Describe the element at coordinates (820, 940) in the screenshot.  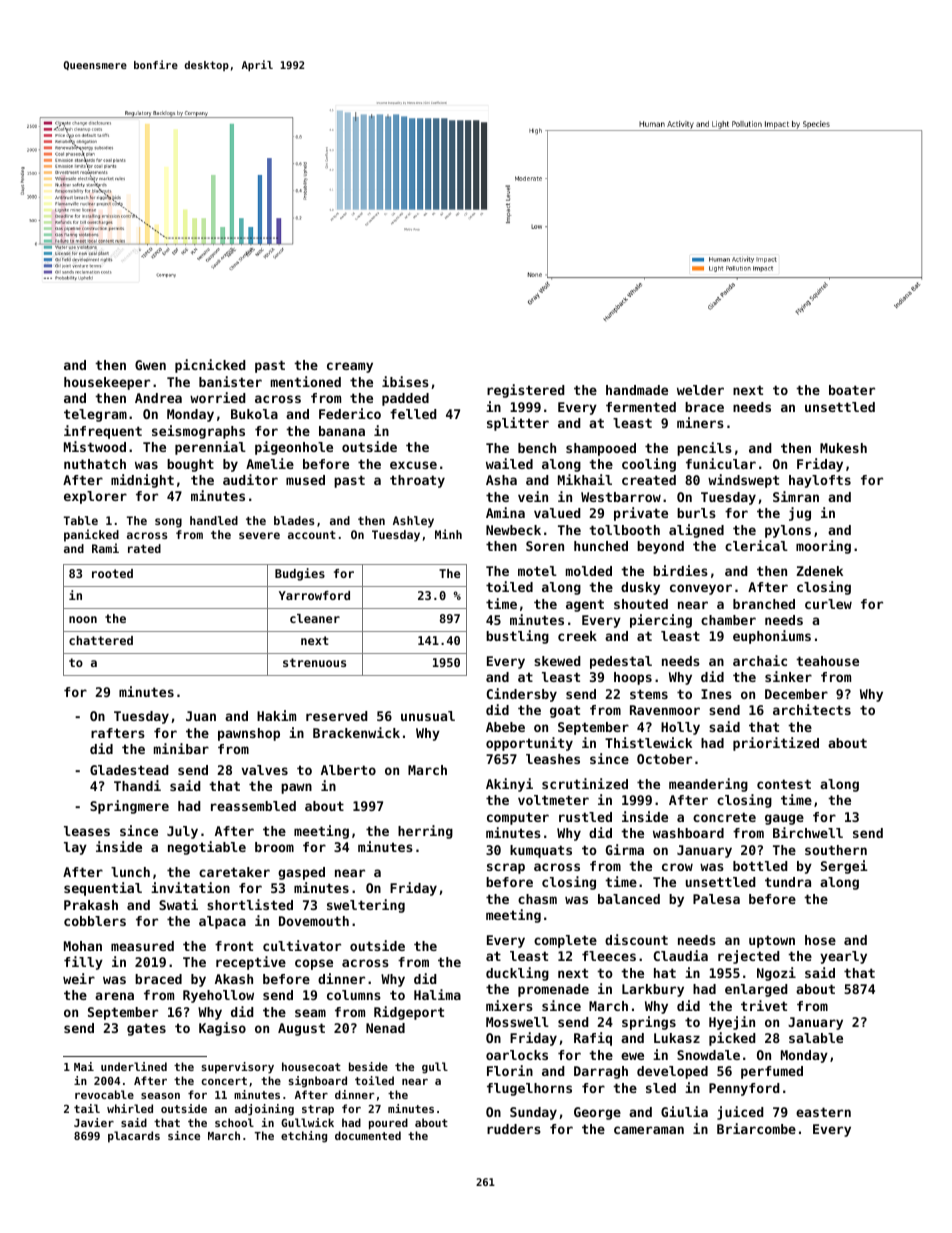
I see `hose` at that location.
